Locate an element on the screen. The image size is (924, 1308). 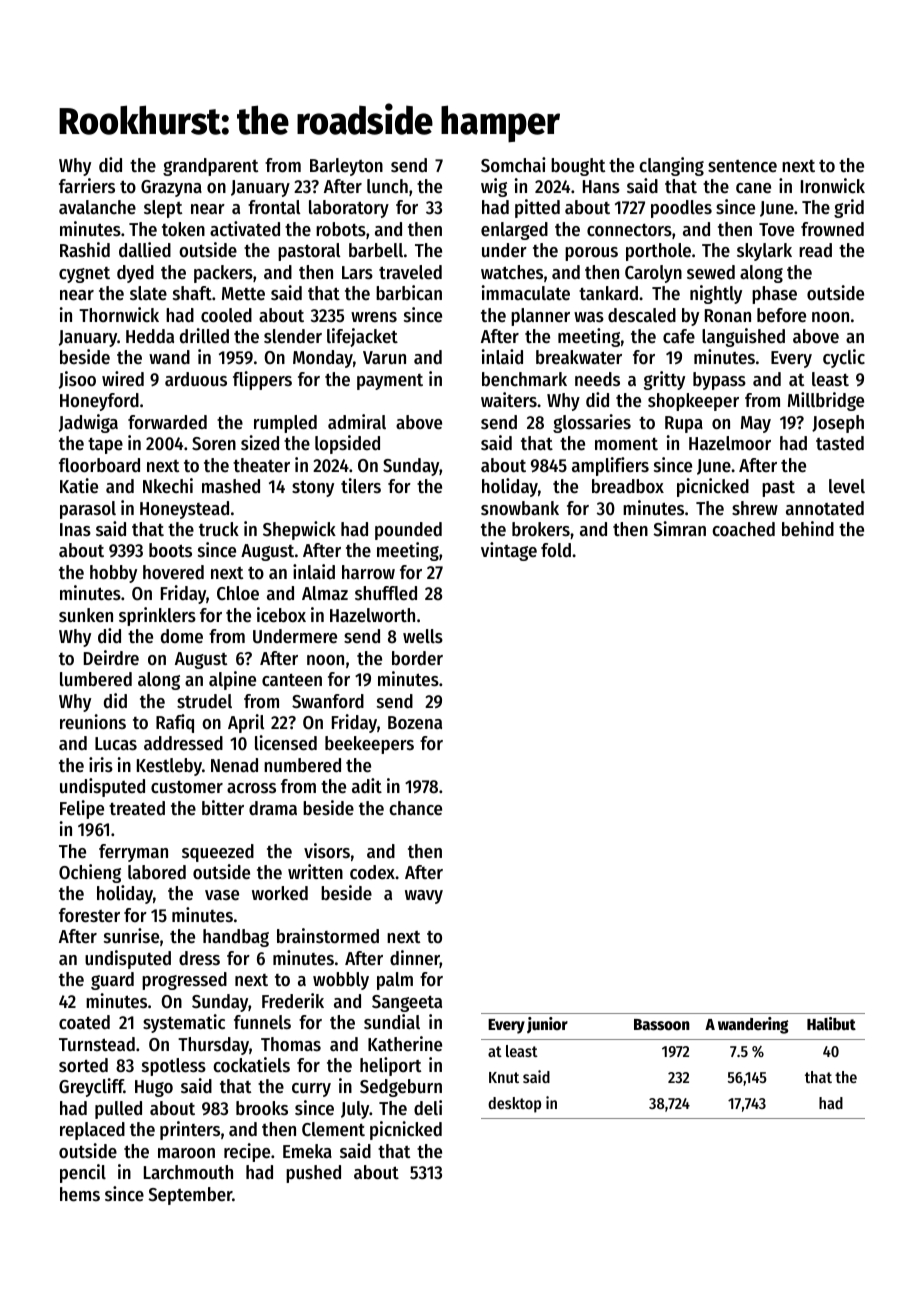
pushed is located at coordinates (313, 1174).
